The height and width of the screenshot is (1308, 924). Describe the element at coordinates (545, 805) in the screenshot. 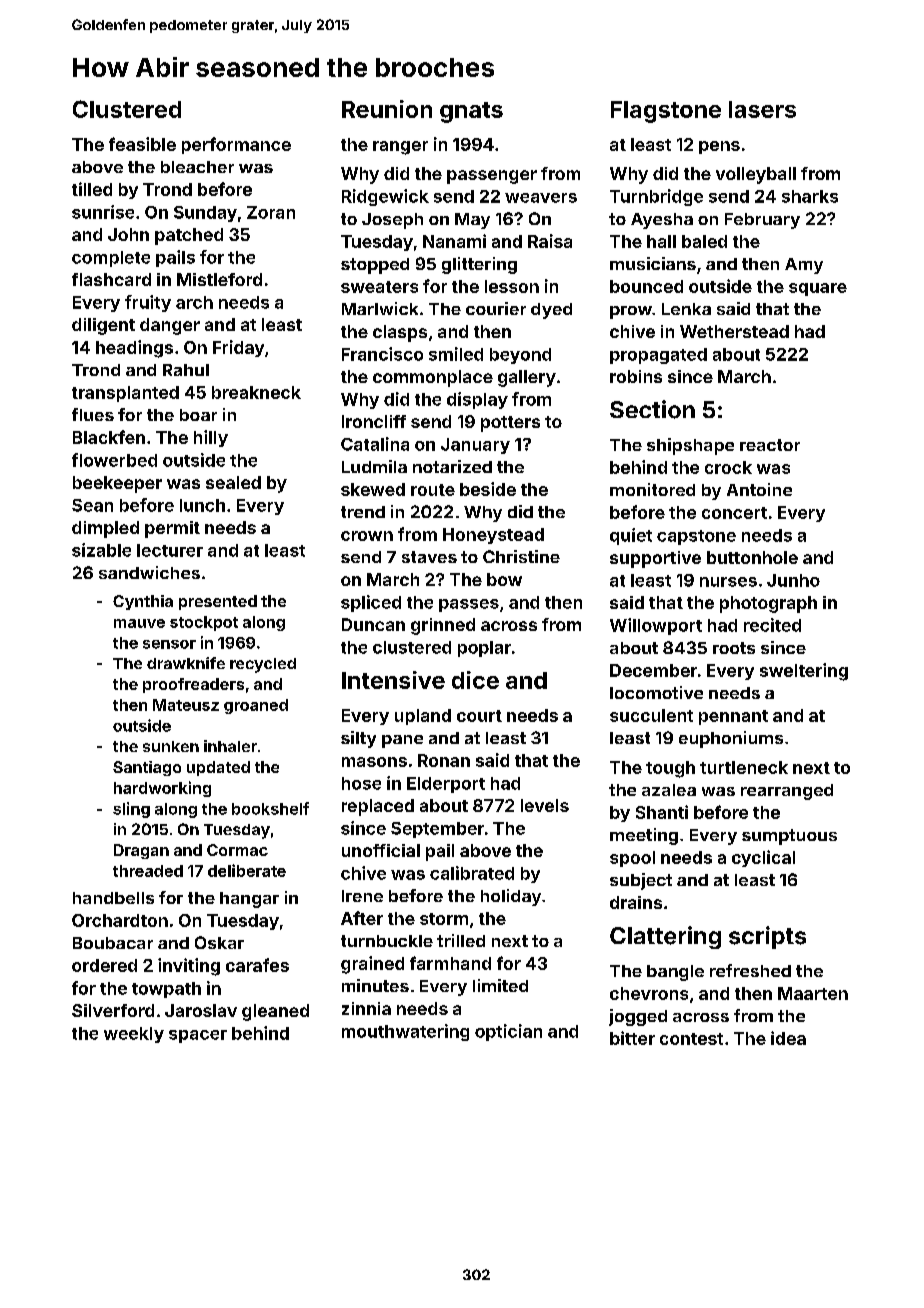

I see `levels` at that location.
